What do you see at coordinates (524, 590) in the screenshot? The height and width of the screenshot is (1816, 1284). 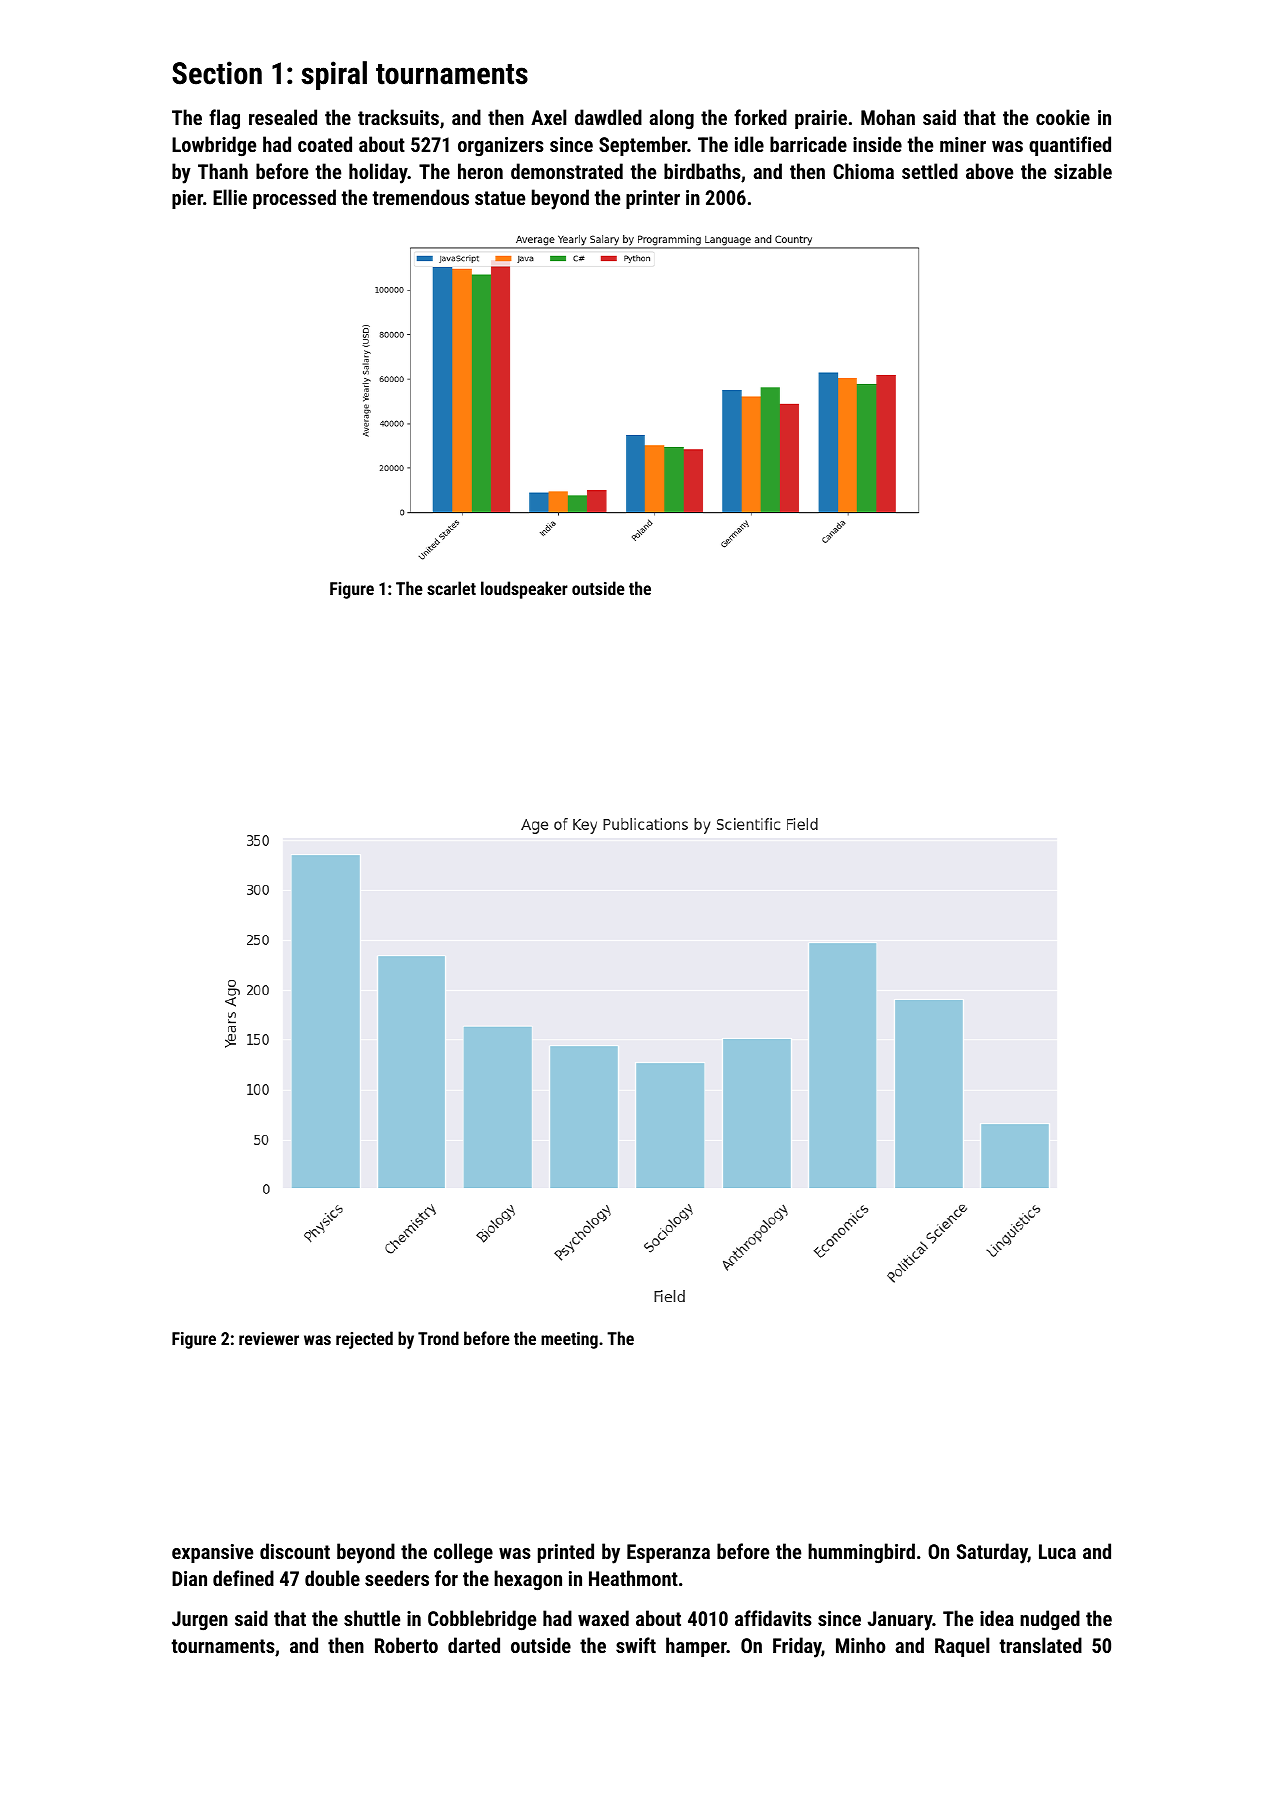 I see `loudspeaker` at bounding box center [524, 590].
